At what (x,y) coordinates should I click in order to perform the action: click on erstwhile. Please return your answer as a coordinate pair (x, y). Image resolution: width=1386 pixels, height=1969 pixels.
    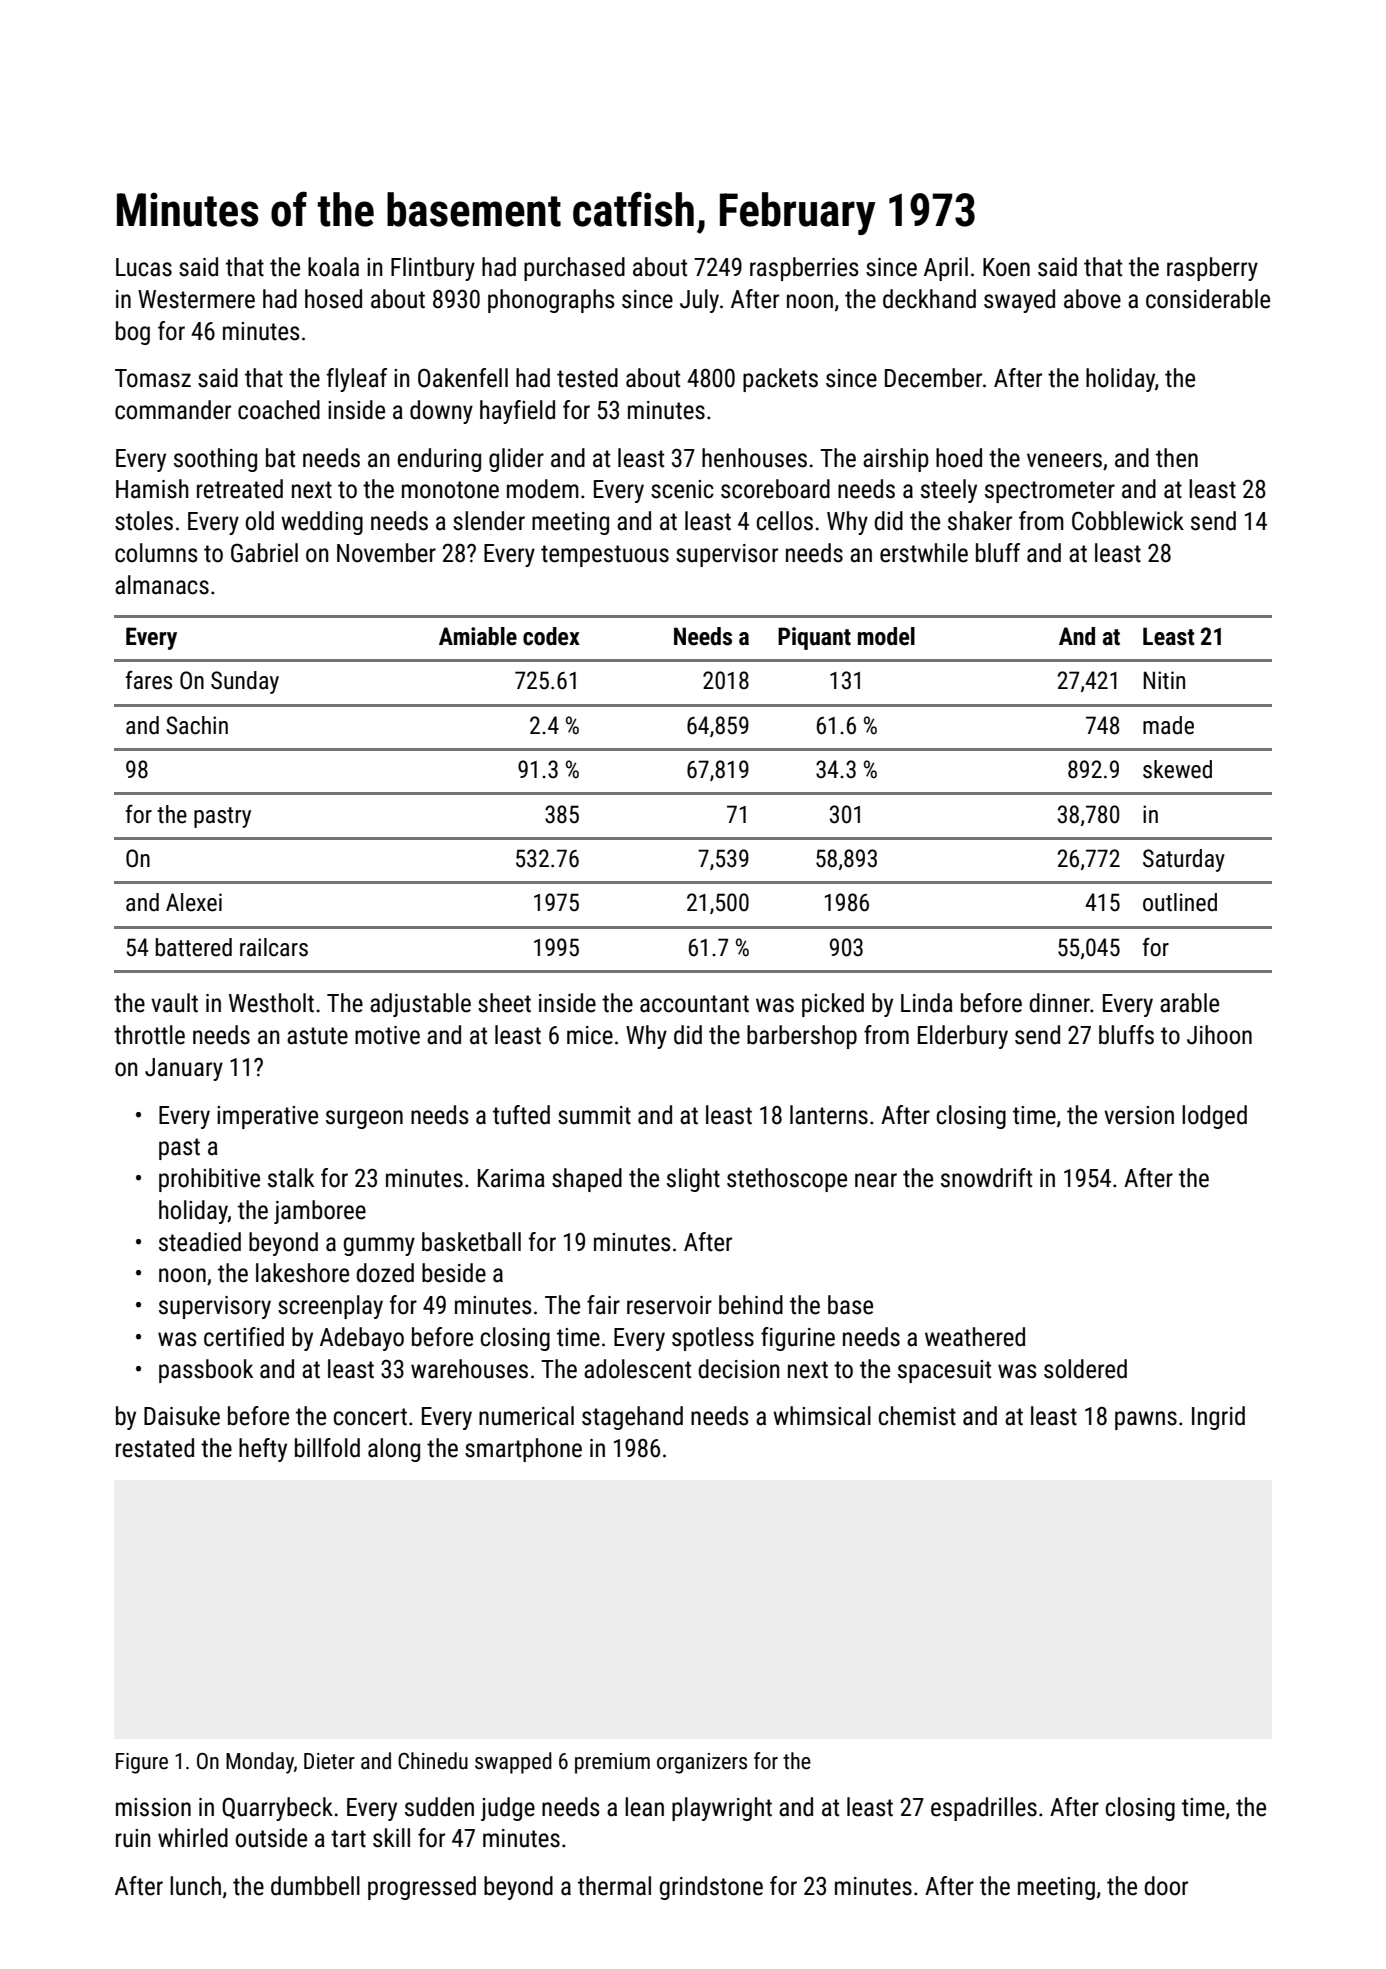
    Looking at the image, I should click on (924, 553).
